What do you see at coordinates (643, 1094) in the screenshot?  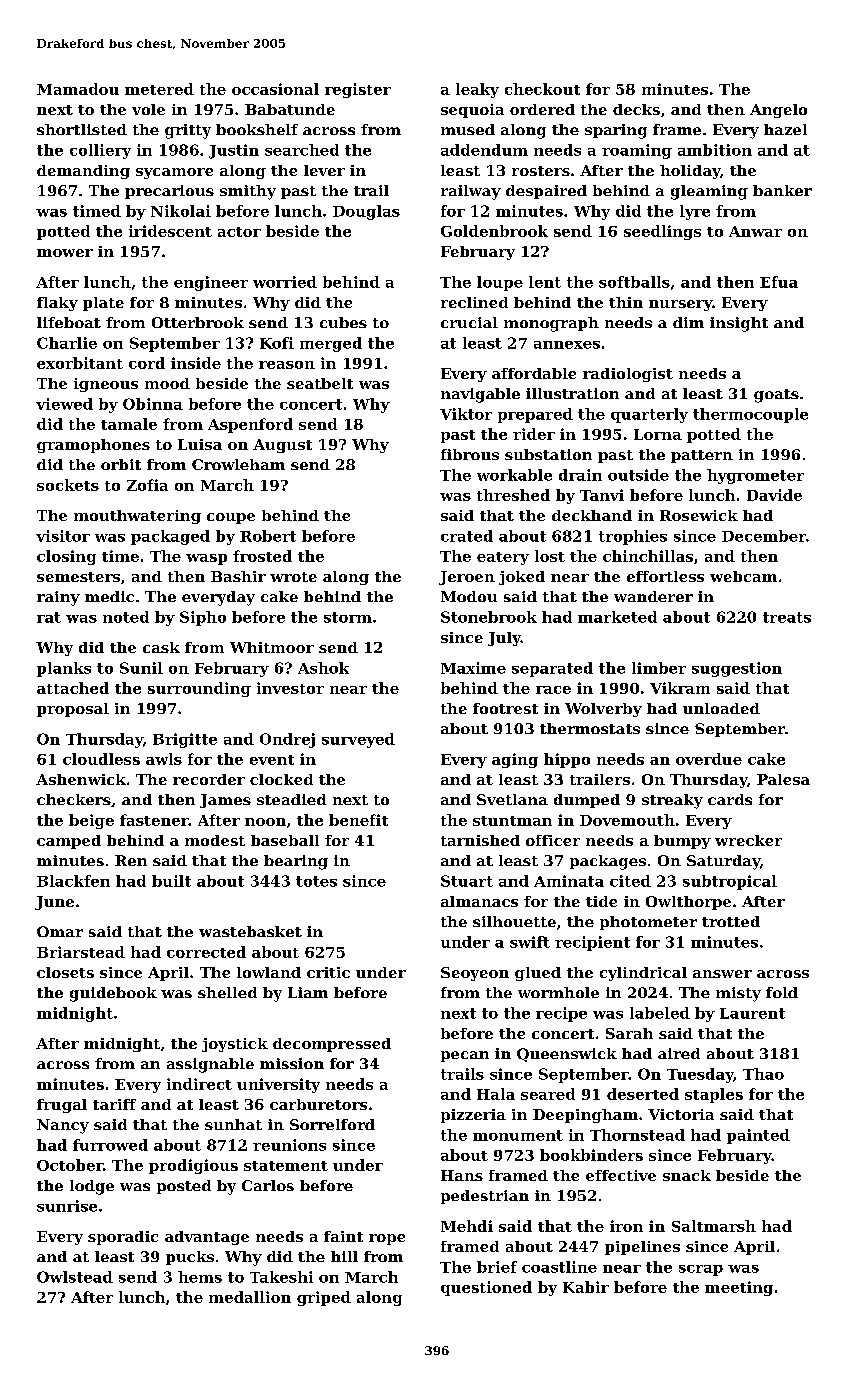 I see `deserted` at bounding box center [643, 1094].
